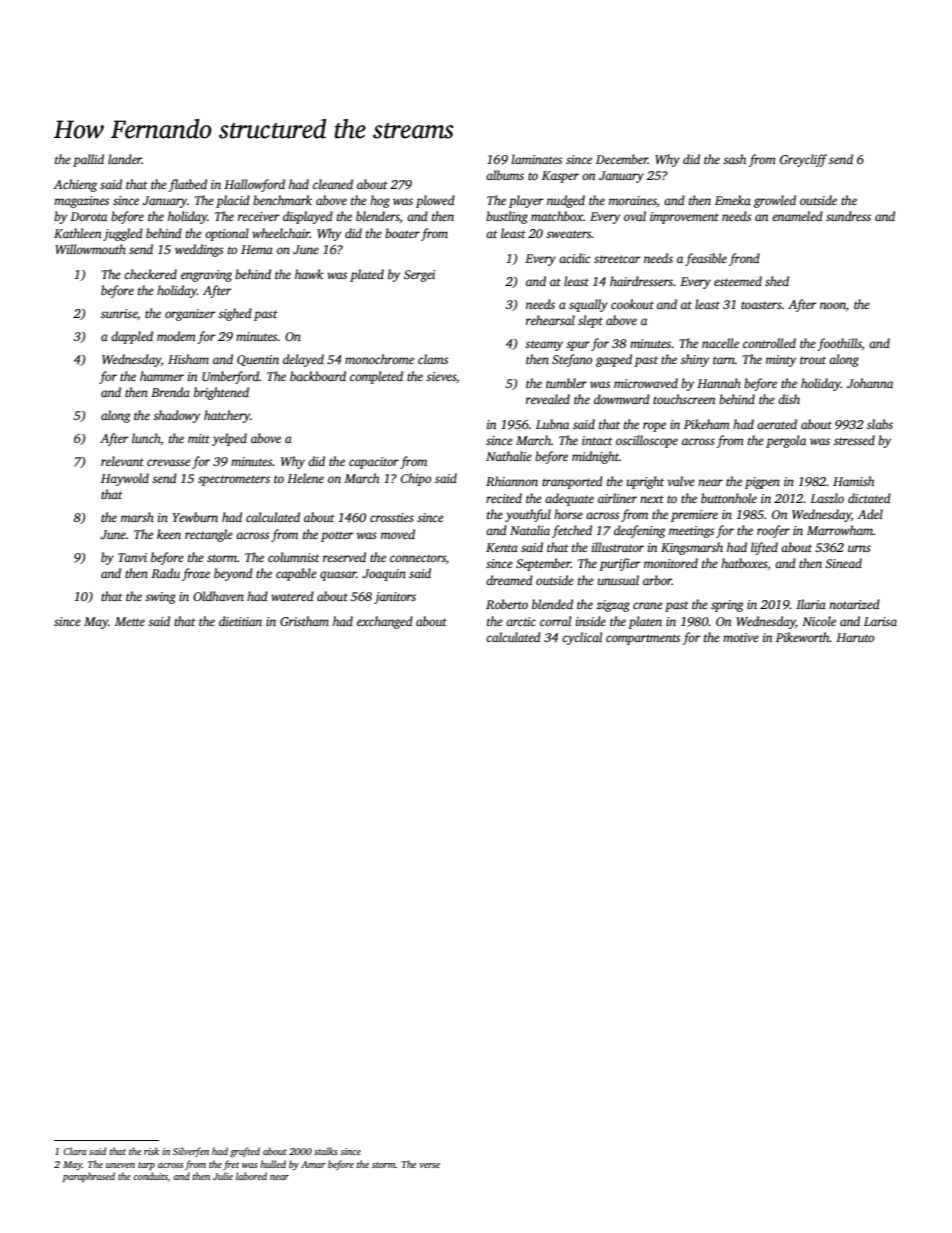  I want to click on verse, so click(429, 1165).
